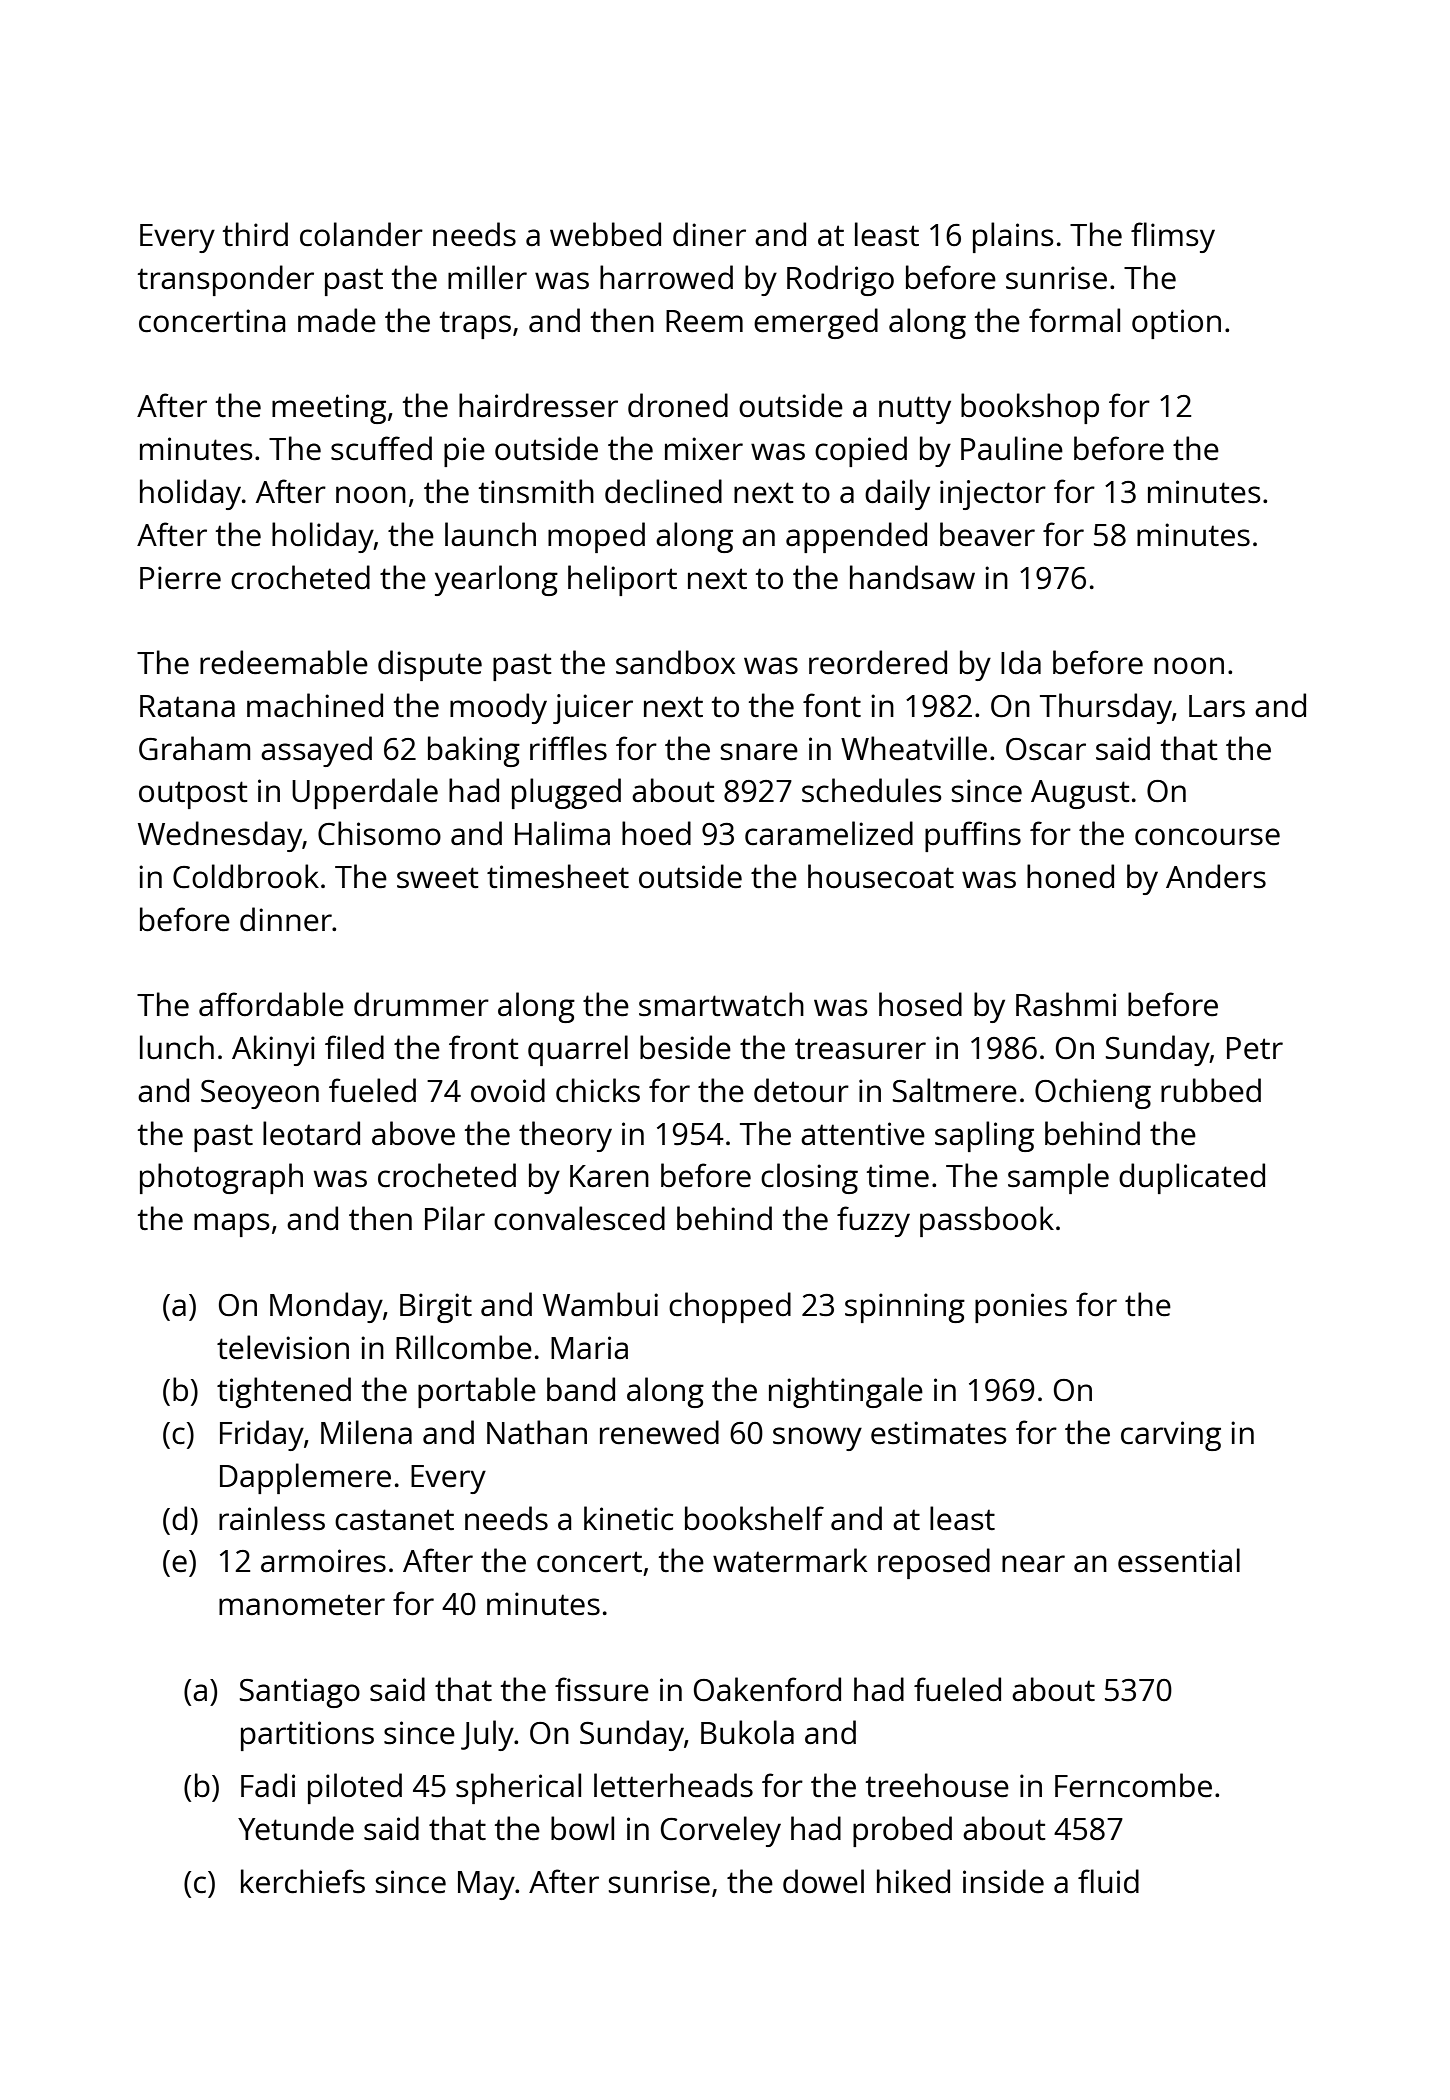  What do you see at coordinates (226, 280) in the document?
I see `transponder` at bounding box center [226, 280].
